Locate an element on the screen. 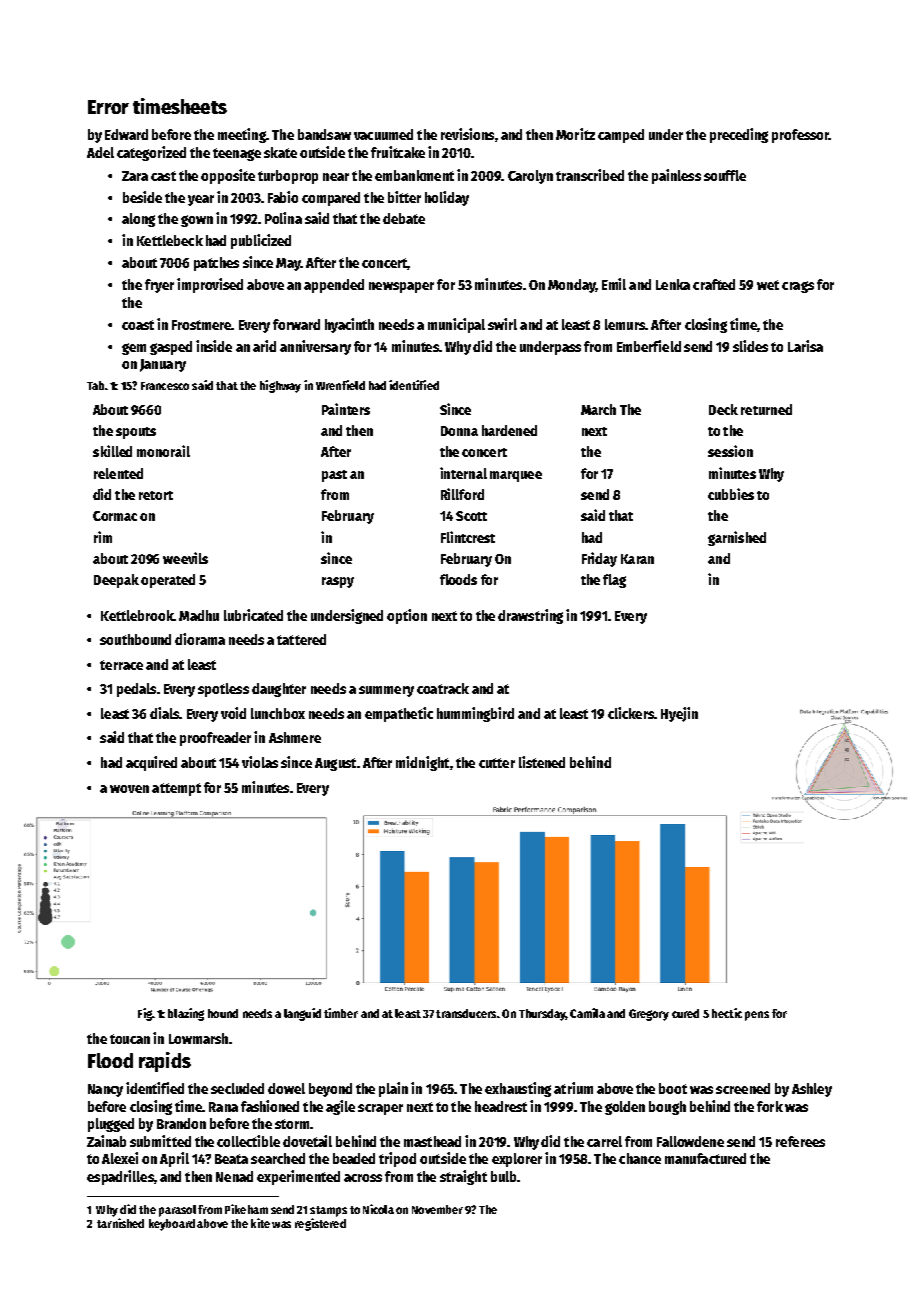  pens is located at coordinates (757, 1016).
